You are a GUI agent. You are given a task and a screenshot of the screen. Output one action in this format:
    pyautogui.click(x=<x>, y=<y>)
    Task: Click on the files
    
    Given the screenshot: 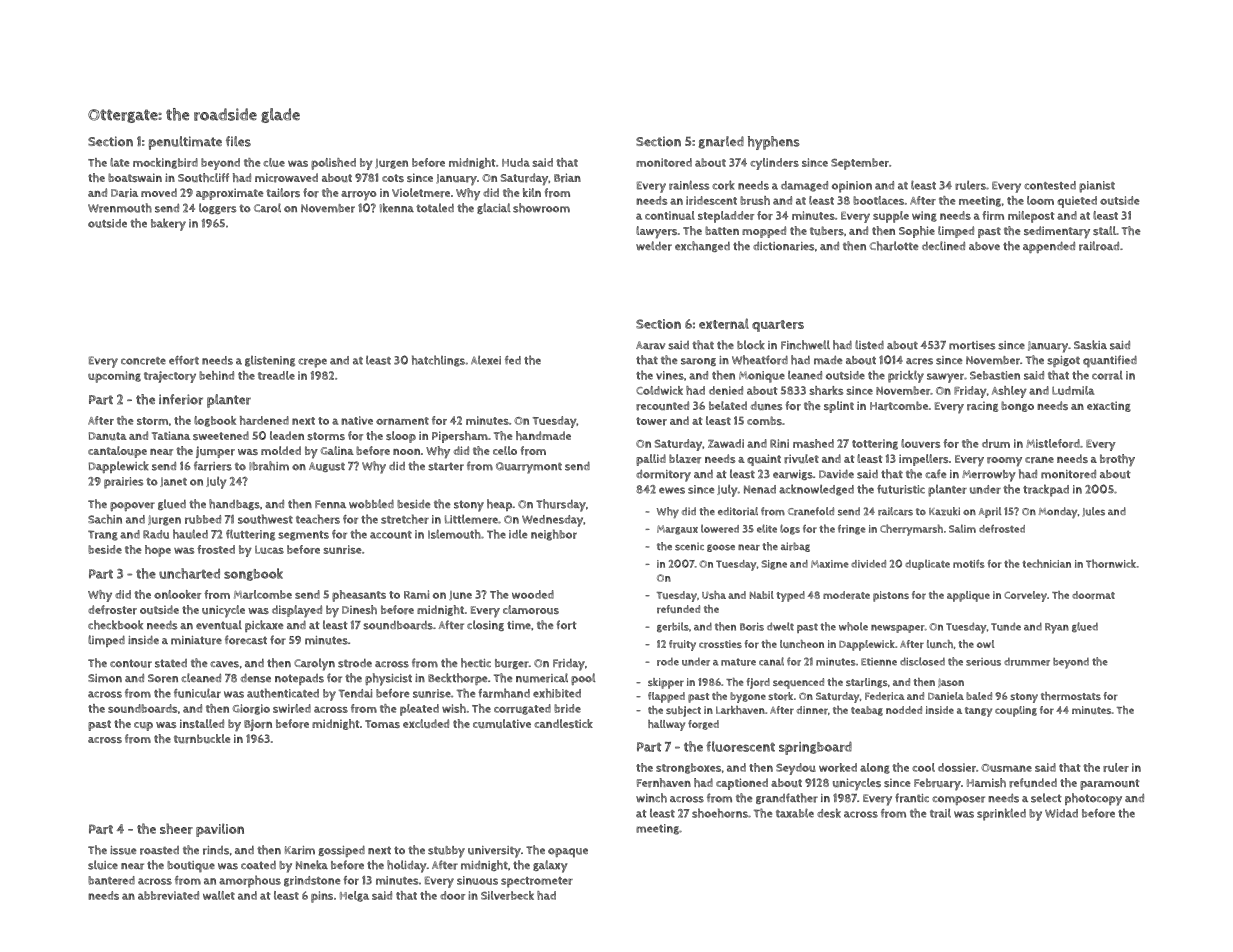 What is the action you would take?
    pyautogui.click(x=238, y=141)
